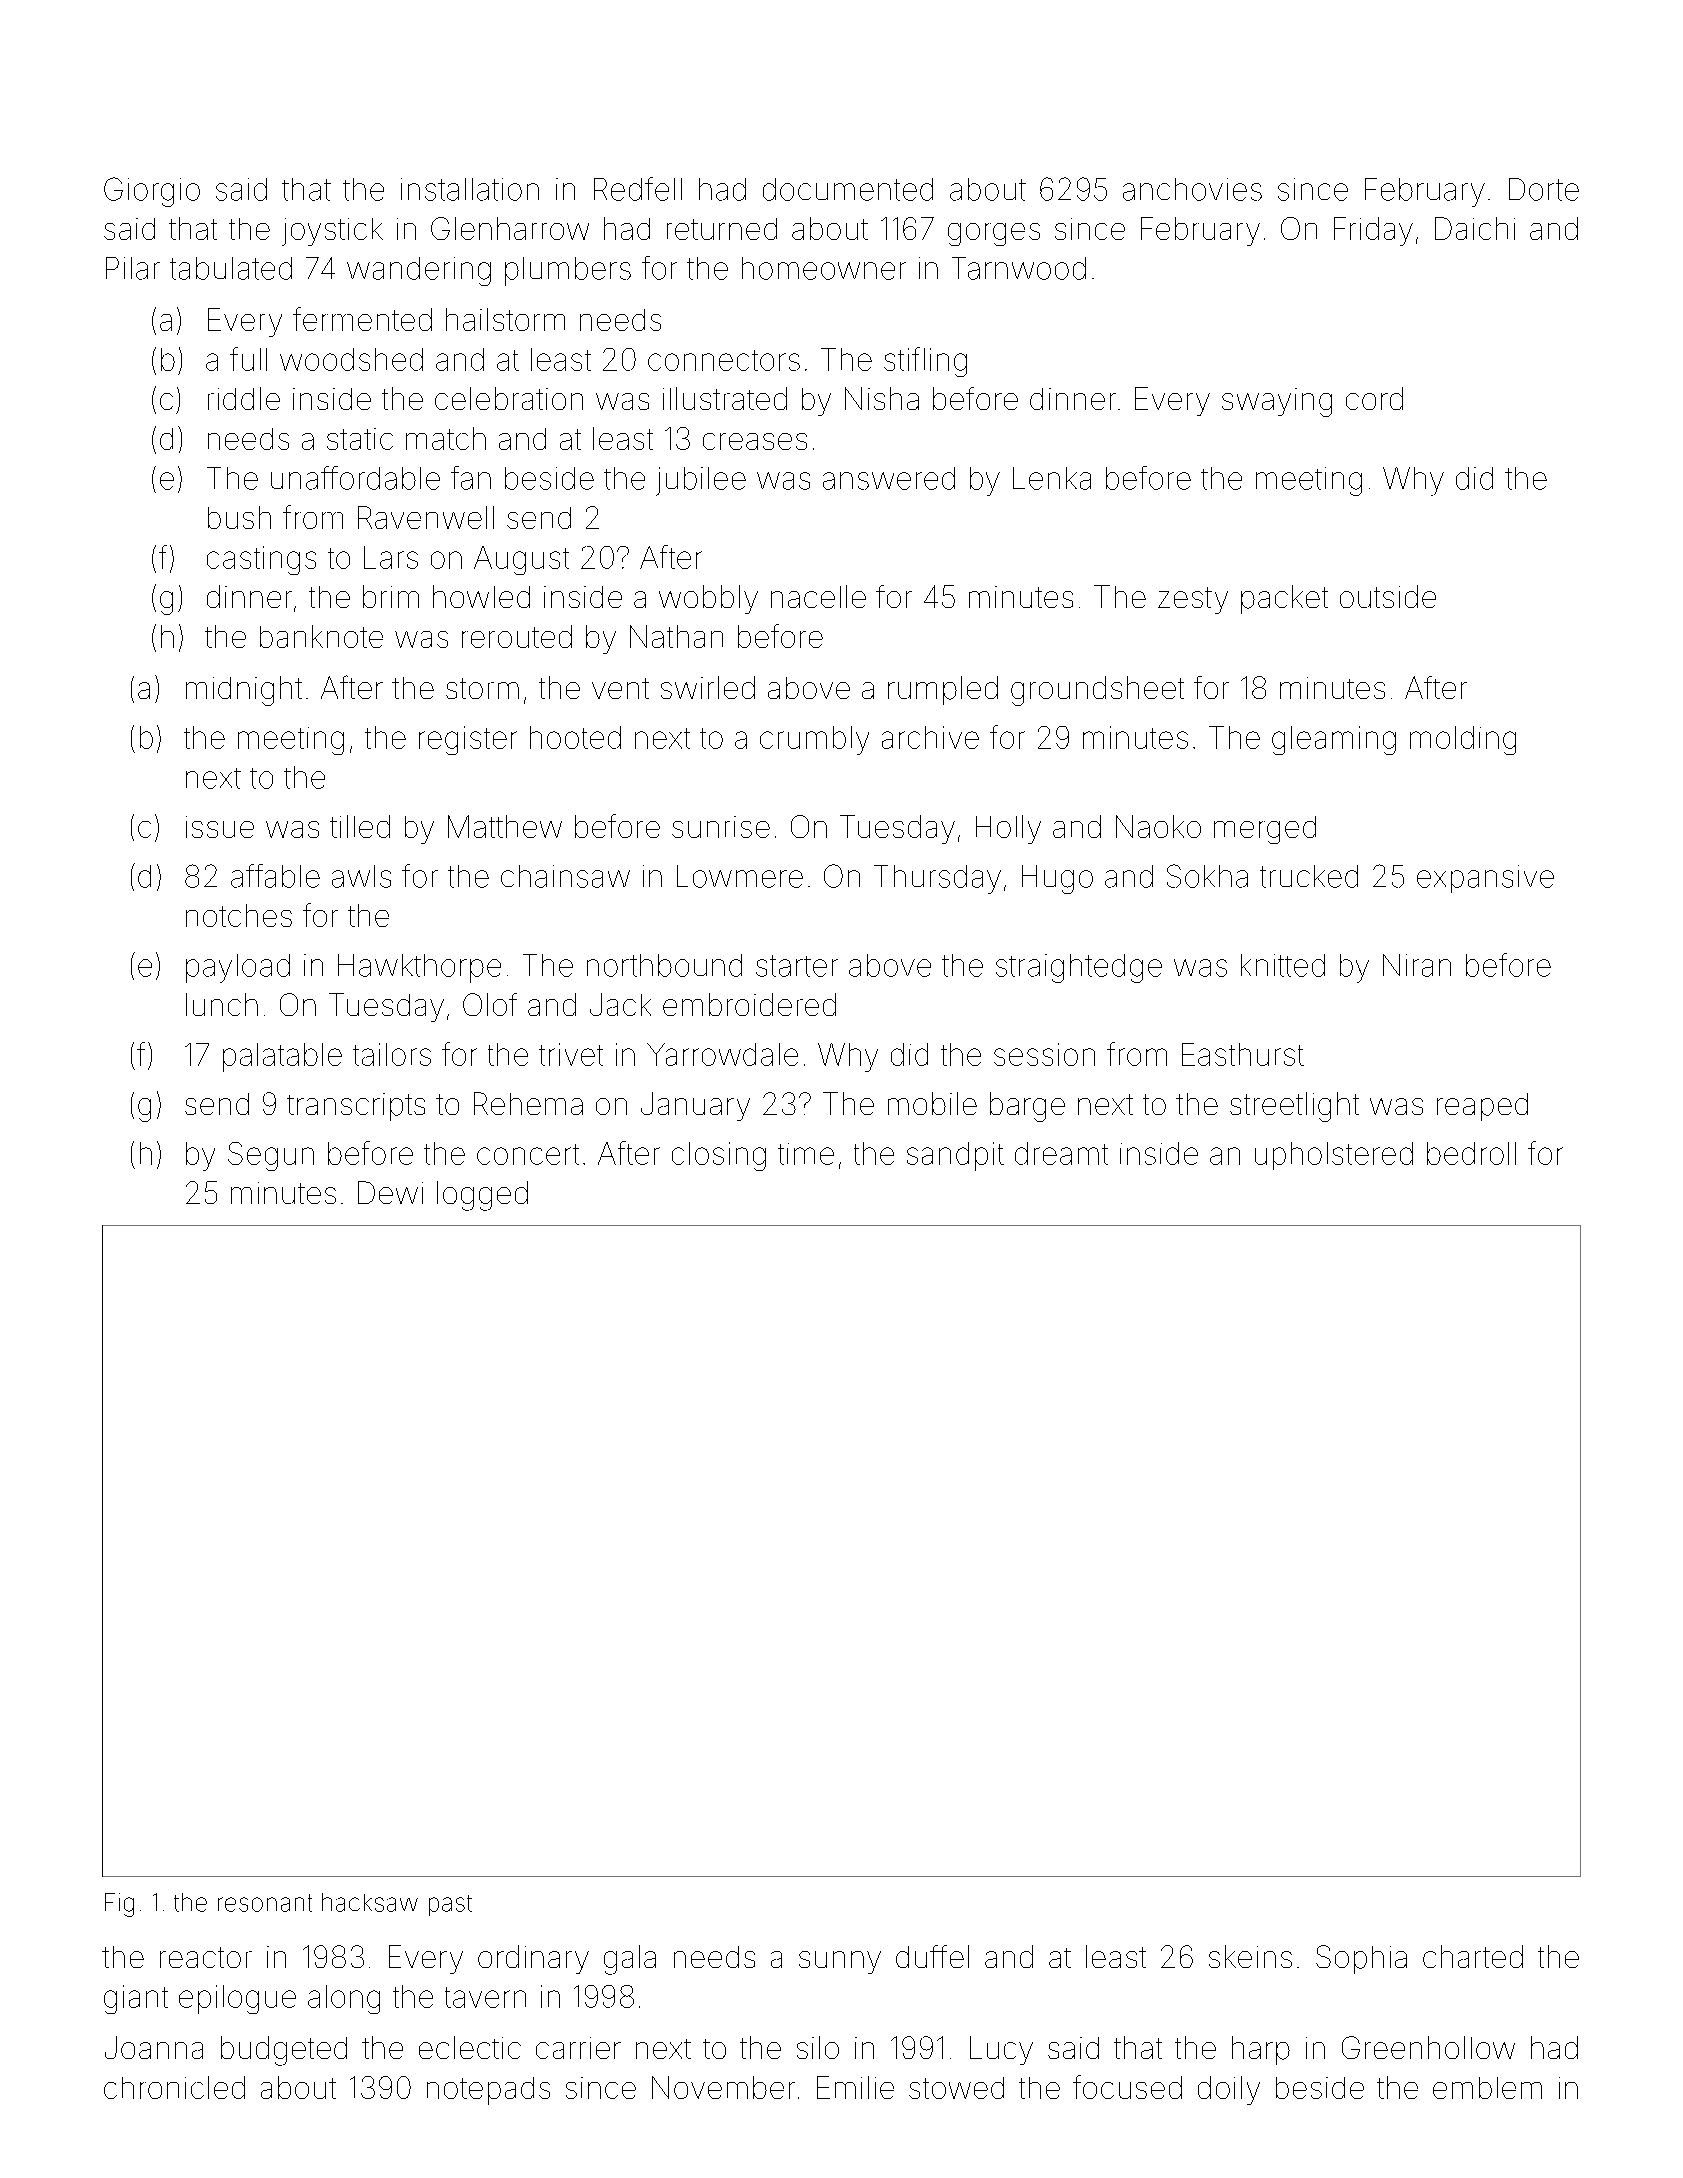  What do you see at coordinates (638, 189) in the screenshot?
I see `Redfell` at bounding box center [638, 189].
